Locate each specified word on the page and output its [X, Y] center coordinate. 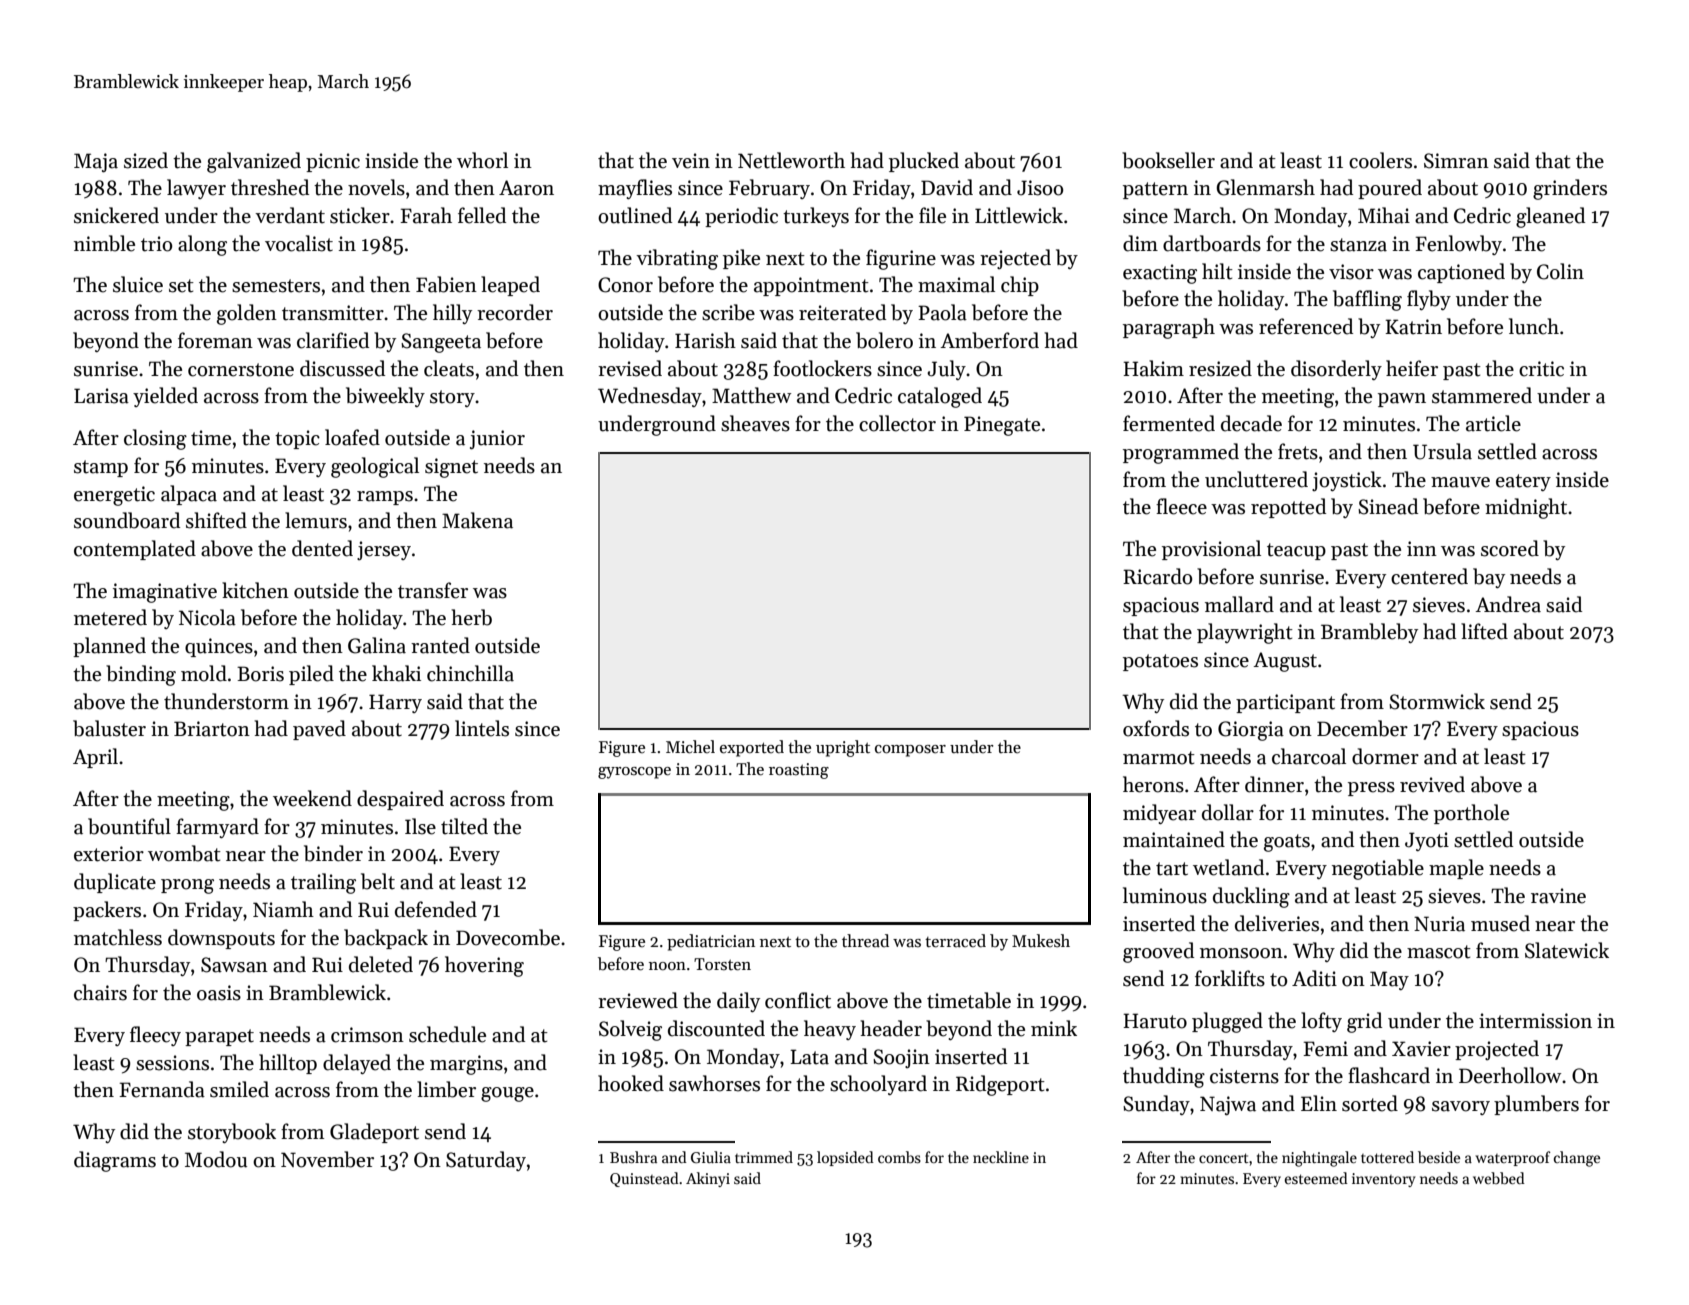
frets [1298, 451]
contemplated [135, 550]
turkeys [816, 217]
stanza [1358, 245]
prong [187, 886]
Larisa [101, 396]
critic [1541, 369]
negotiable [1378, 869]
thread [865, 940]
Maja [96, 163]
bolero [884, 340]
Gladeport [374, 1133]
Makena [477, 520]
